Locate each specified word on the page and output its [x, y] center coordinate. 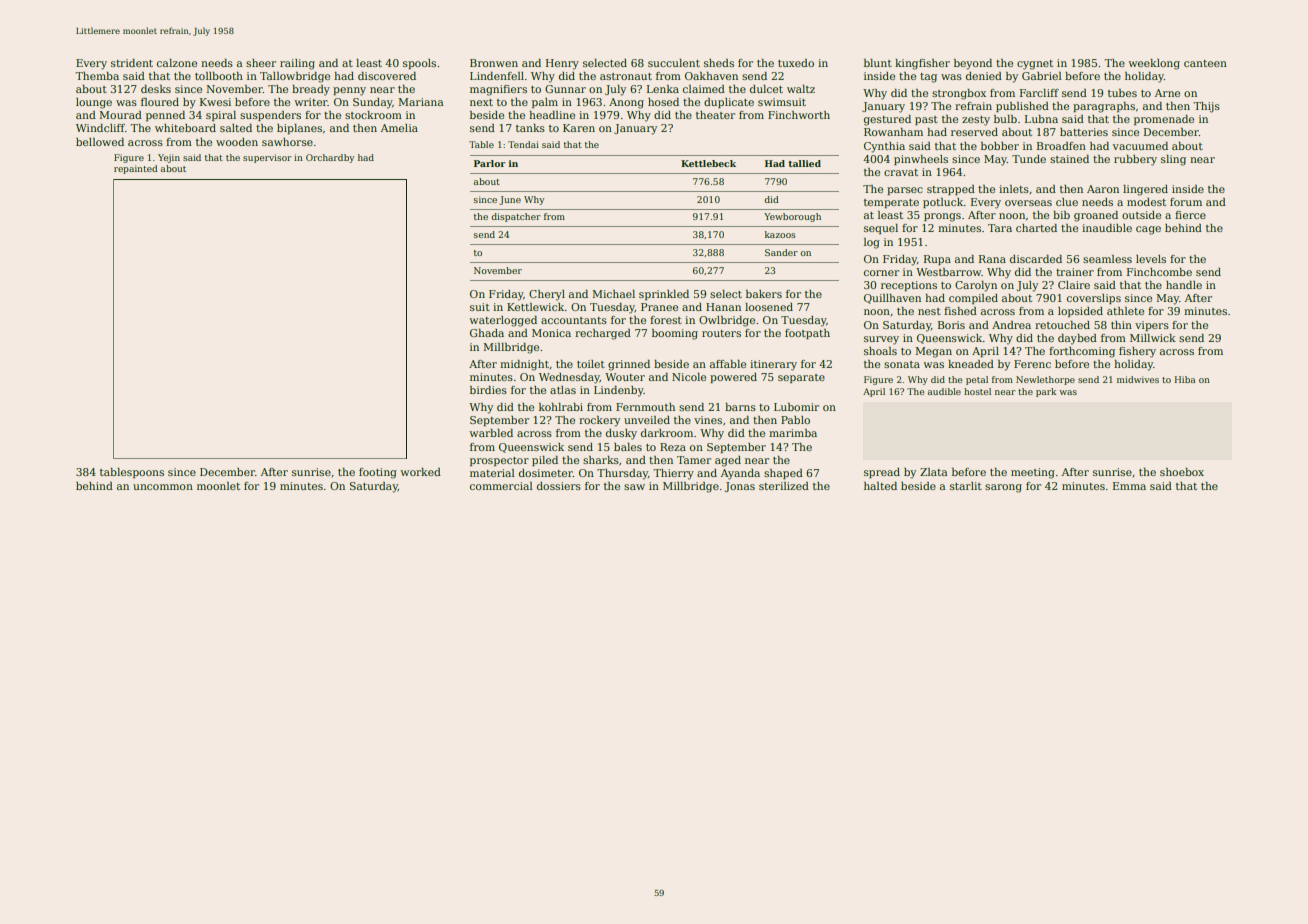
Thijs [1207, 107]
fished [960, 311]
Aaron [1103, 189]
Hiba [1185, 379]
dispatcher [516, 217]
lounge [94, 103]
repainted [136, 169]
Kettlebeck [708, 163]
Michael [613, 294]
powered [733, 378]
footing [378, 473]
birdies [488, 390]
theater [715, 115]
